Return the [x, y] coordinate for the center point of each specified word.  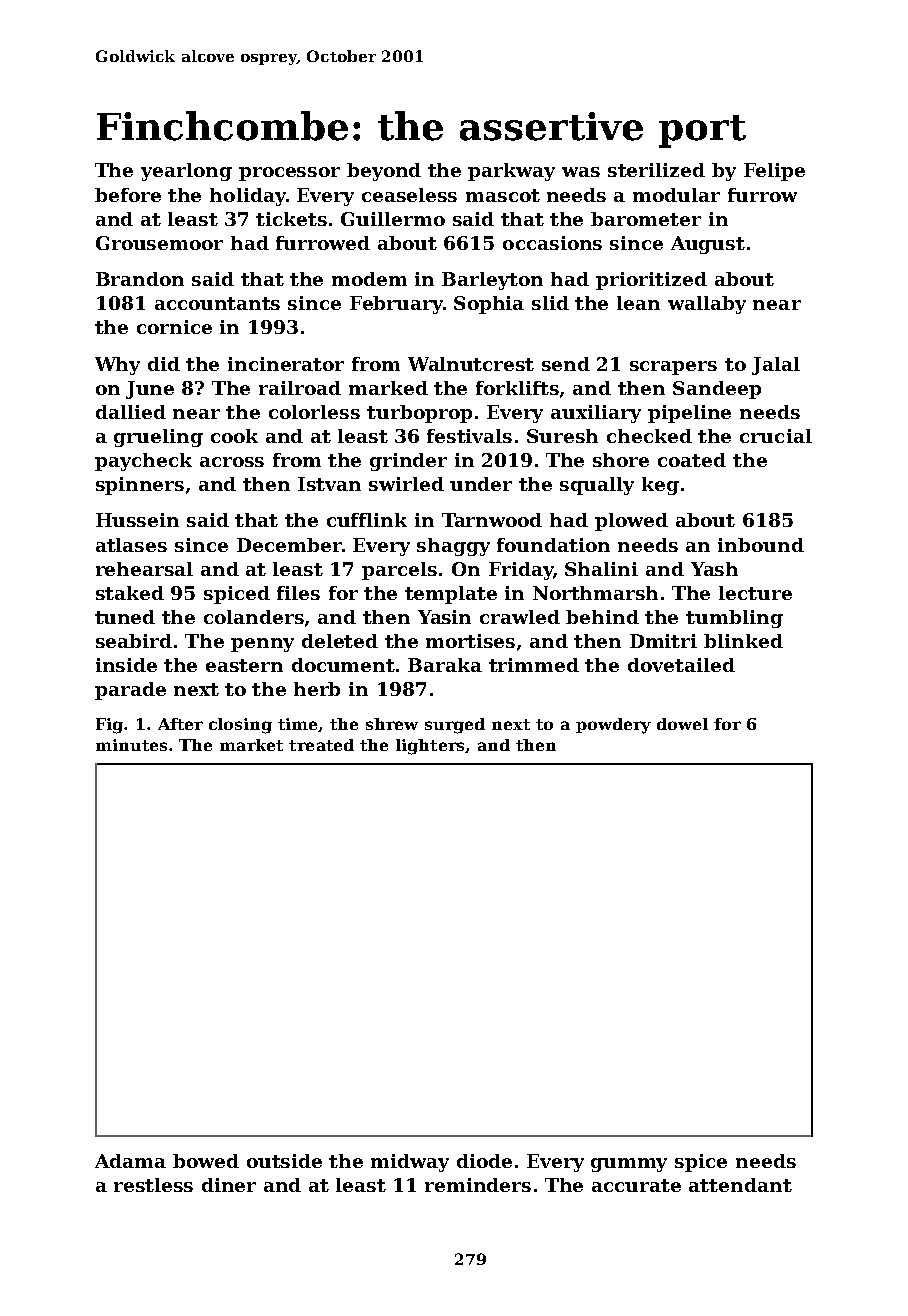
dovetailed [681, 665]
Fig [110, 726]
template [451, 595]
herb [317, 689]
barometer [646, 219]
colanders [254, 617]
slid [550, 303]
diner [229, 1185]
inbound [761, 545]
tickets [291, 219]
